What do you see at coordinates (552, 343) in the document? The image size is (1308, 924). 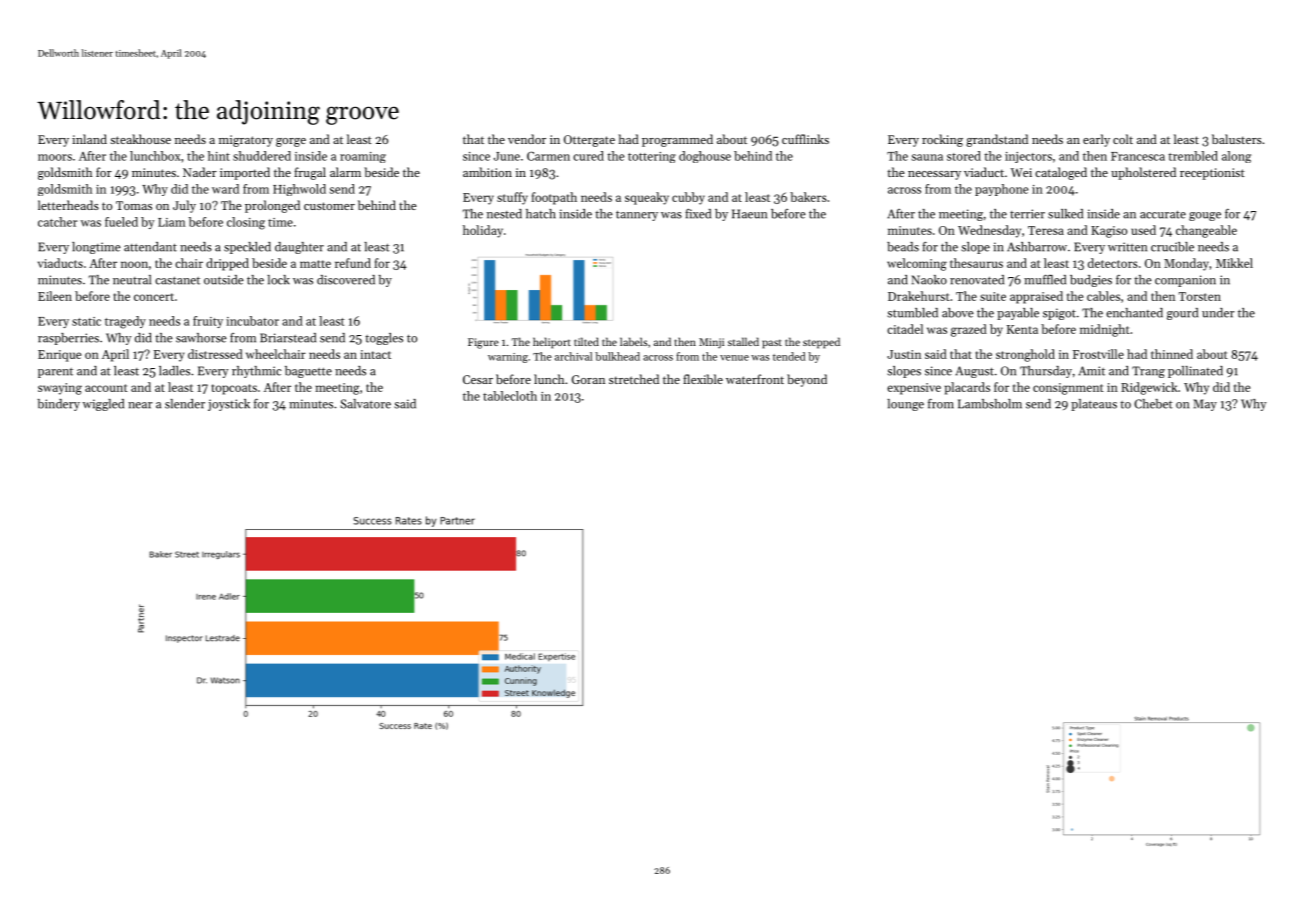 I see `heliport` at bounding box center [552, 343].
